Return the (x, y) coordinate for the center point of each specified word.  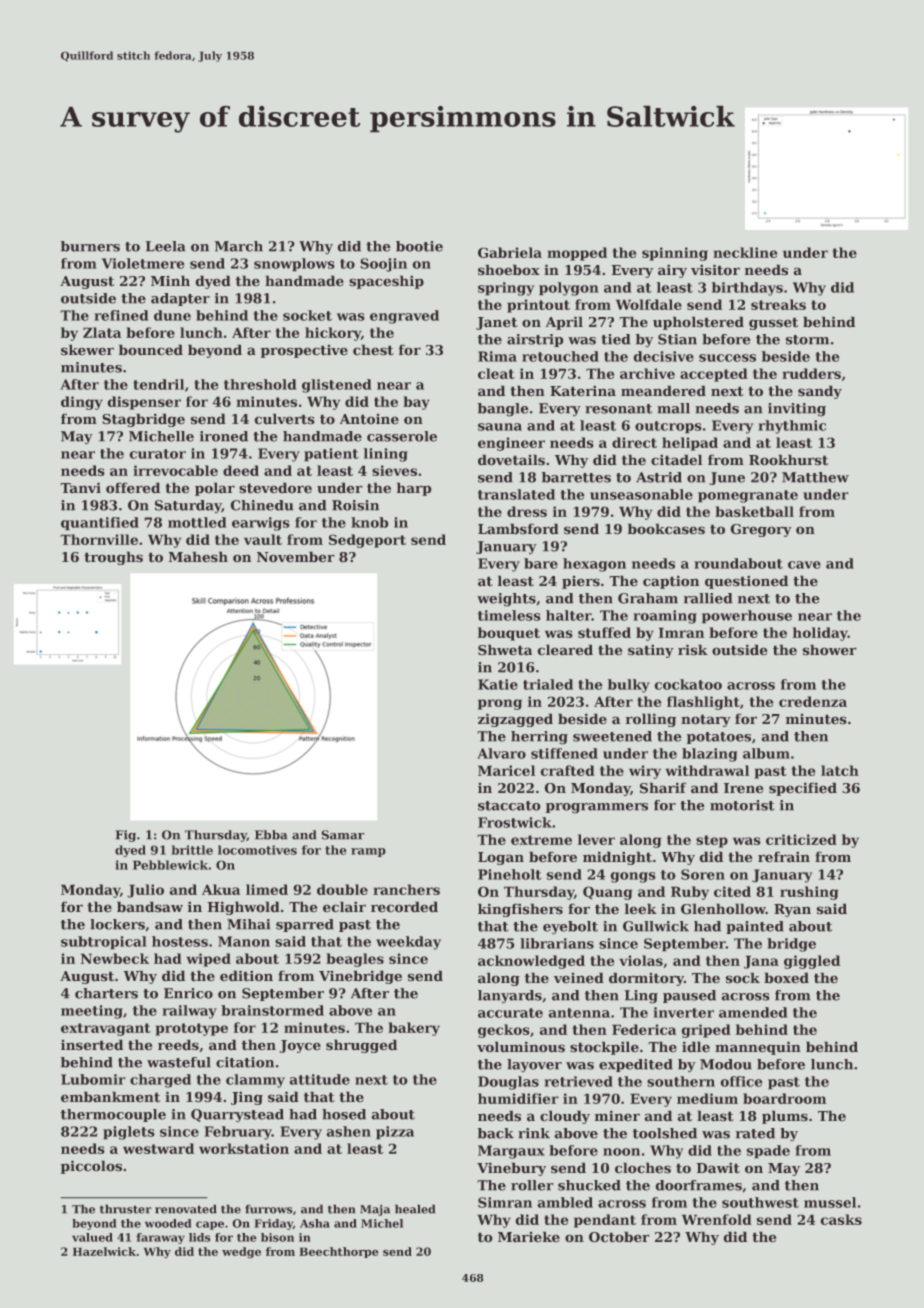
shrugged (361, 1046)
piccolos (91, 1167)
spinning (675, 254)
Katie (498, 684)
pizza (395, 1132)
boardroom (784, 1098)
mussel (830, 1202)
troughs (113, 558)
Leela (165, 246)
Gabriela (510, 252)
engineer (511, 444)
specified (803, 789)
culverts (284, 419)
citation (245, 1062)
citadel (676, 460)
